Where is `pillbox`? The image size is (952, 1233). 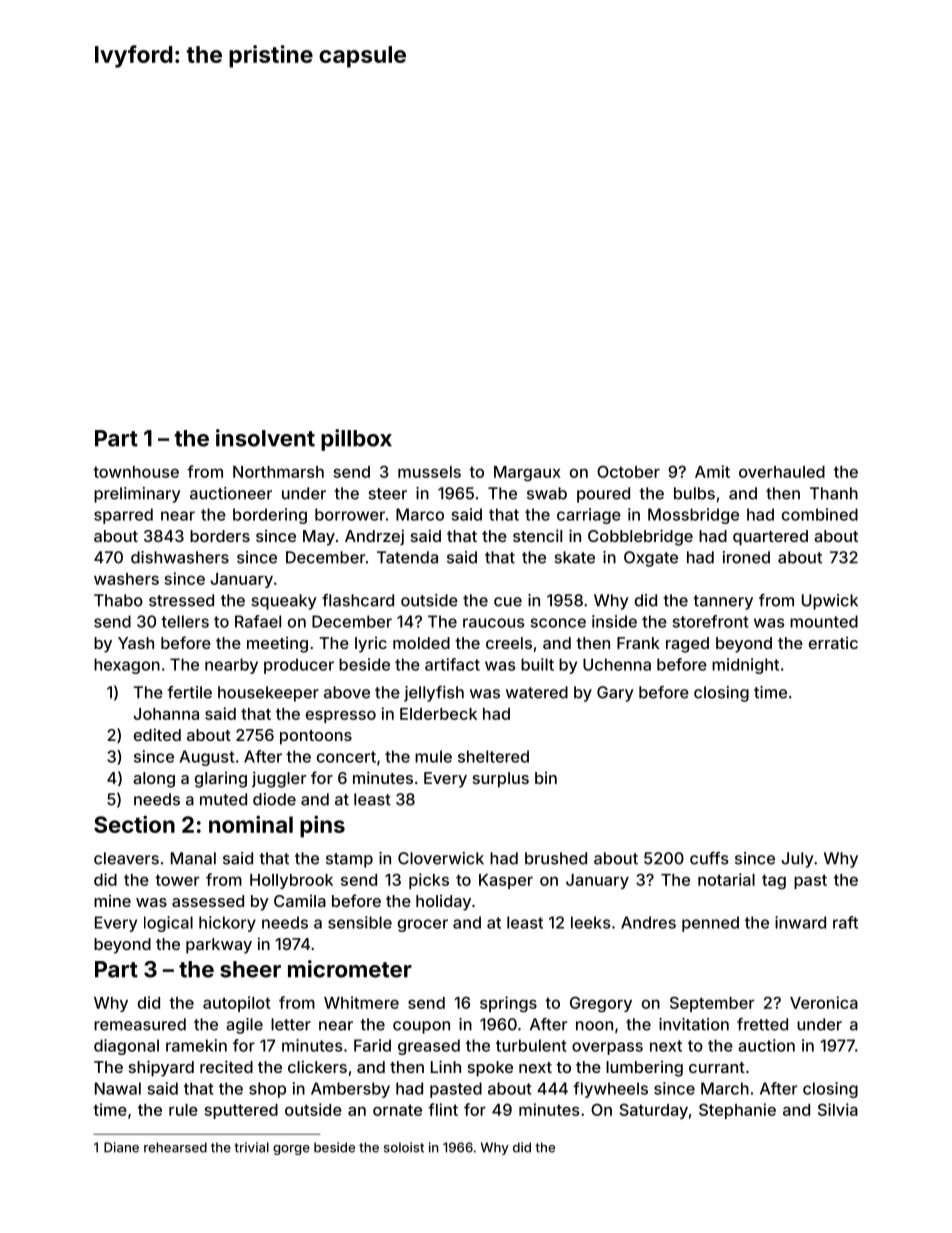
pillbox is located at coordinates (356, 440).
